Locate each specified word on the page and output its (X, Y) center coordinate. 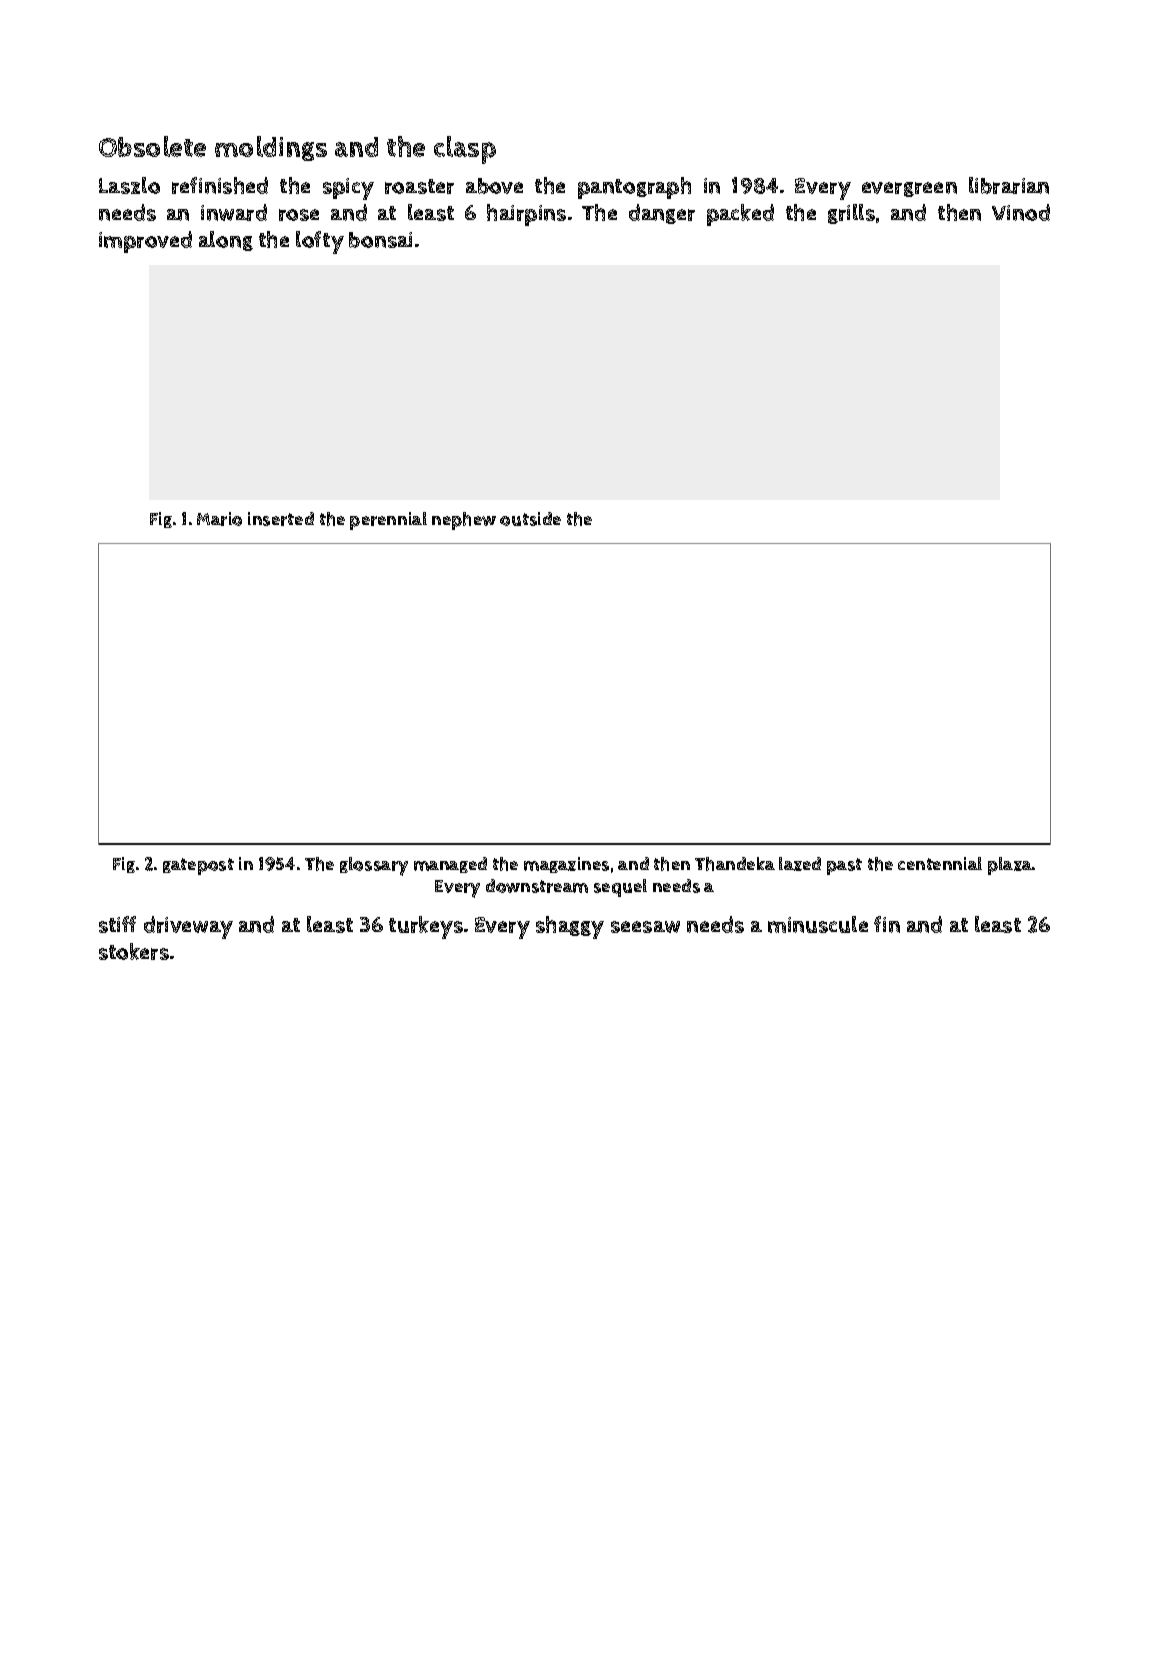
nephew (464, 521)
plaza (1010, 866)
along (226, 241)
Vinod (1021, 212)
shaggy (570, 927)
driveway (188, 927)
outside (530, 519)
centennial (940, 863)
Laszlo (129, 185)
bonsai (380, 240)
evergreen (909, 189)
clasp (465, 150)
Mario (219, 519)
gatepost (198, 866)
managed (450, 865)
